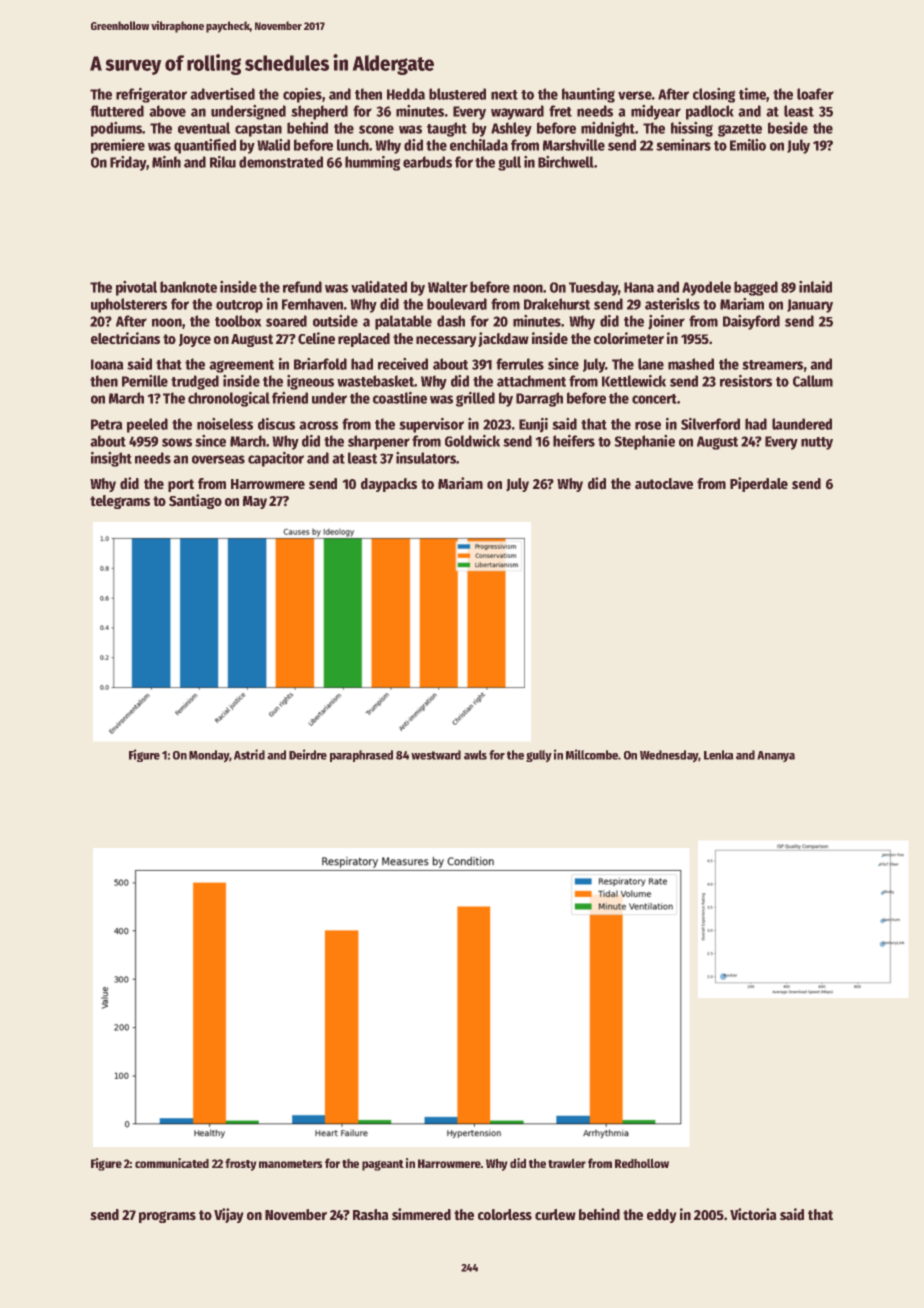  What do you see at coordinates (753, 1214) in the screenshot?
I see `Victoria` at bounding box center [753, 1214].
